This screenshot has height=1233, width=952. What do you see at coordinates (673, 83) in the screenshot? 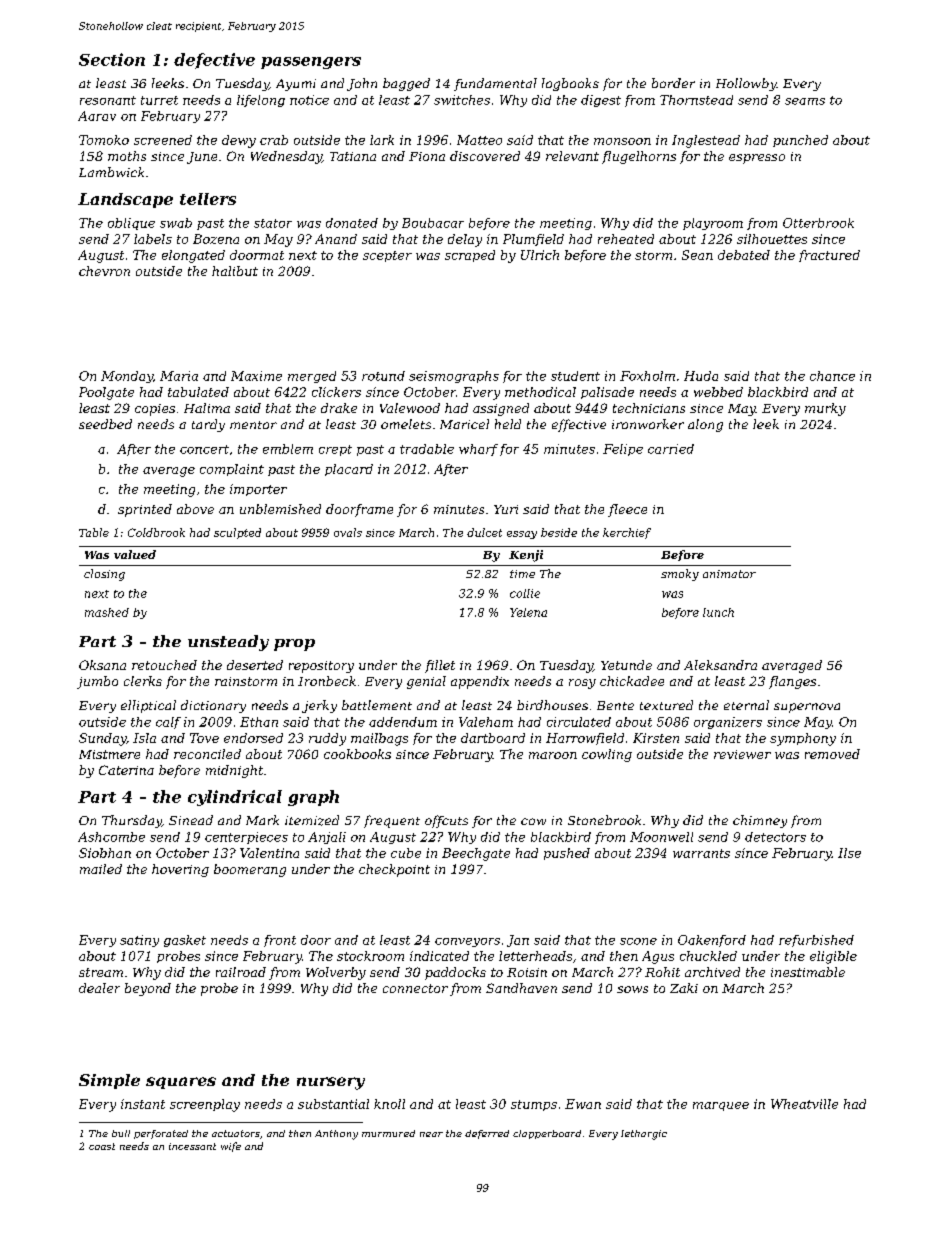
I see `border` at bounding box center [673, 83].
